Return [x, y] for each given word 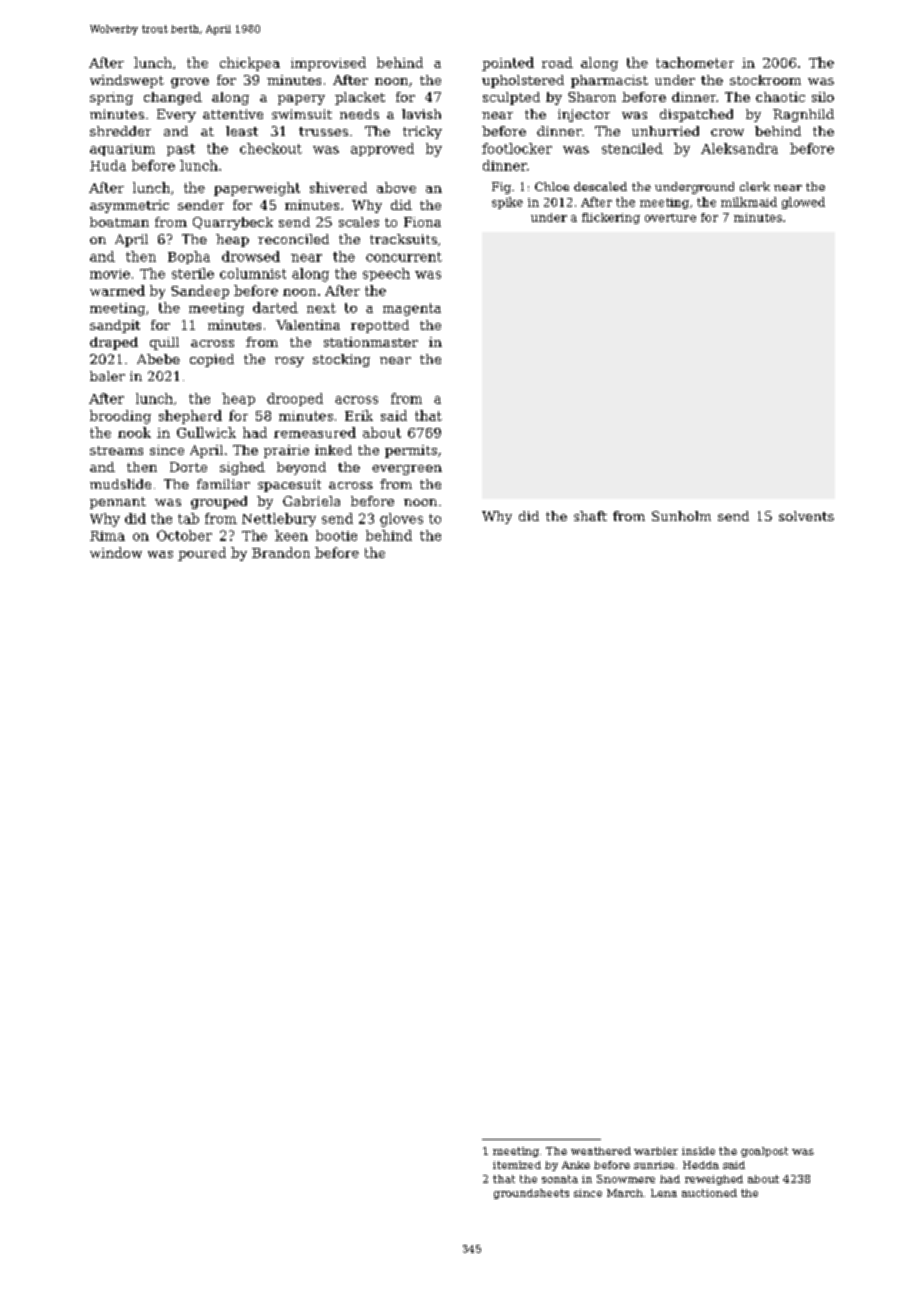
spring [111, 98]
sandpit [115, 326]
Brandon [281, 552]
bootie [336, 535]
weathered [601, 1151]
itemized [517, 1165]
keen [291, 535]
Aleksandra [739, 148]
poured [202, 554]
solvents [806, 516]
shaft [590, 516]
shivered [338, 187]
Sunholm [681, 516]
